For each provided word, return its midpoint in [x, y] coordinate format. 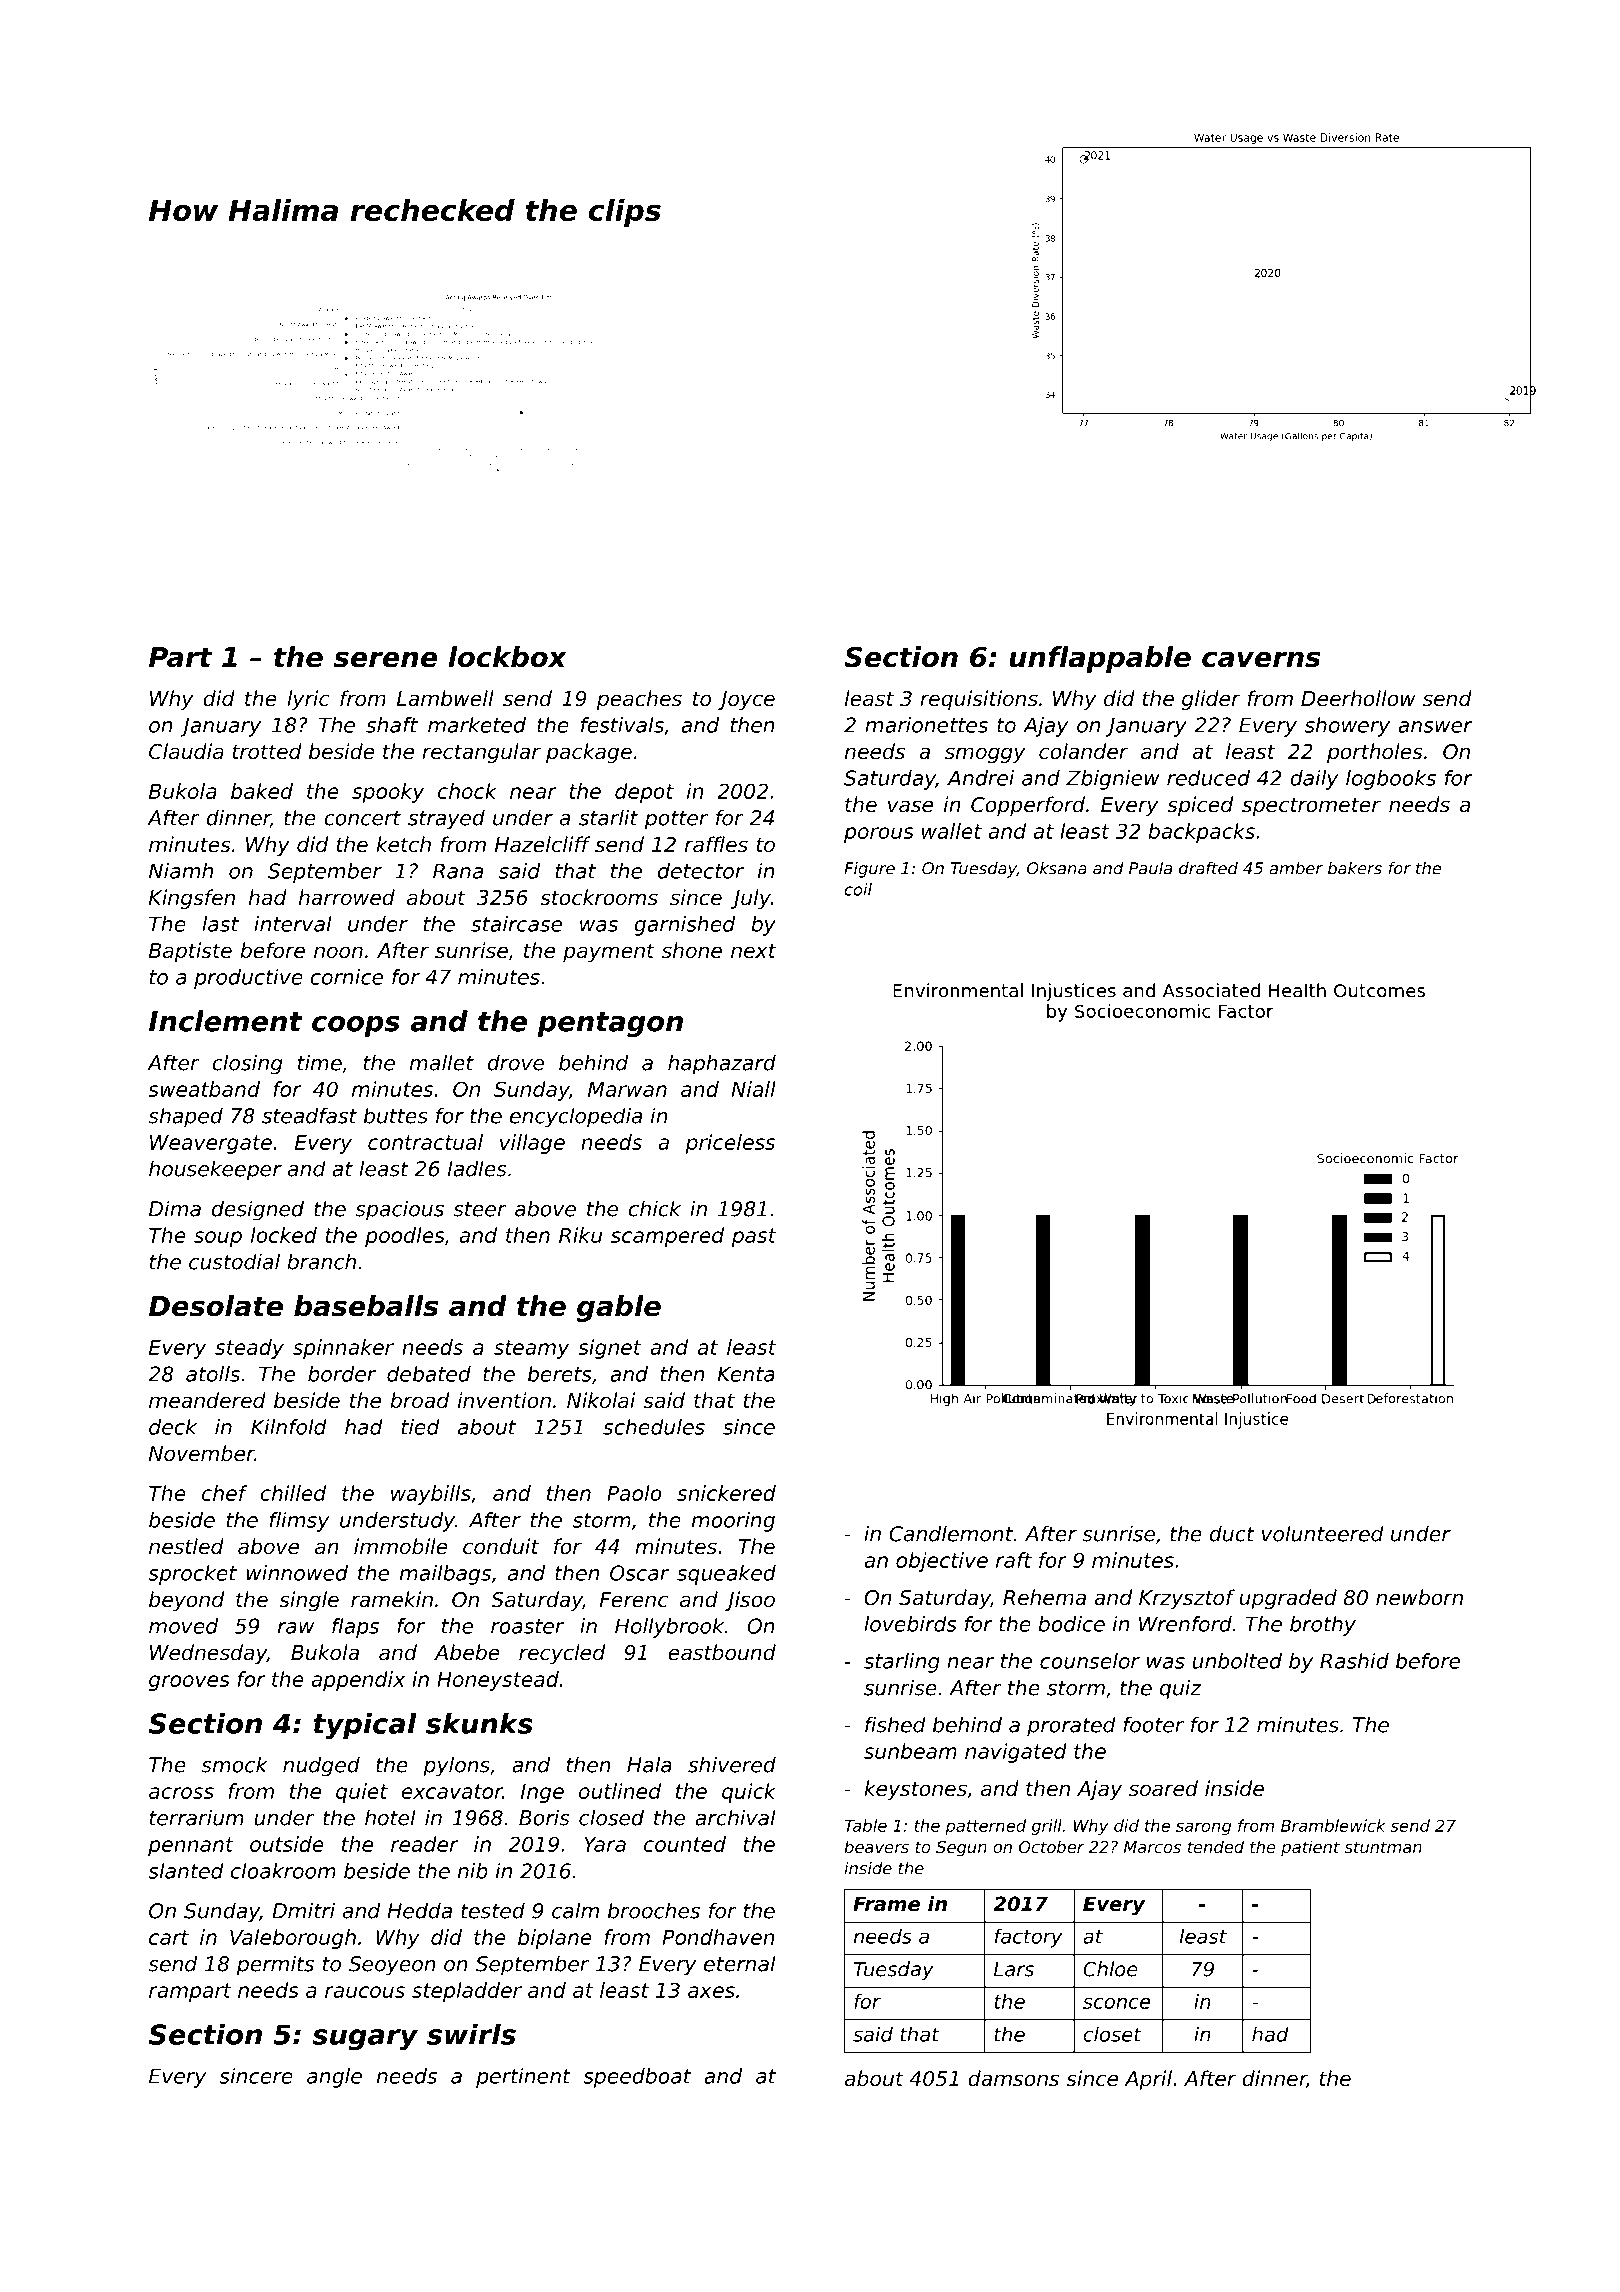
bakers [1355, 868]
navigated [1016, 1753]
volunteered [1323, 1533]
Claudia [186, 751]
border [342, 1374]
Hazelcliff [543, 844]
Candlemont [951, 1533]
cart [169, 1937]
